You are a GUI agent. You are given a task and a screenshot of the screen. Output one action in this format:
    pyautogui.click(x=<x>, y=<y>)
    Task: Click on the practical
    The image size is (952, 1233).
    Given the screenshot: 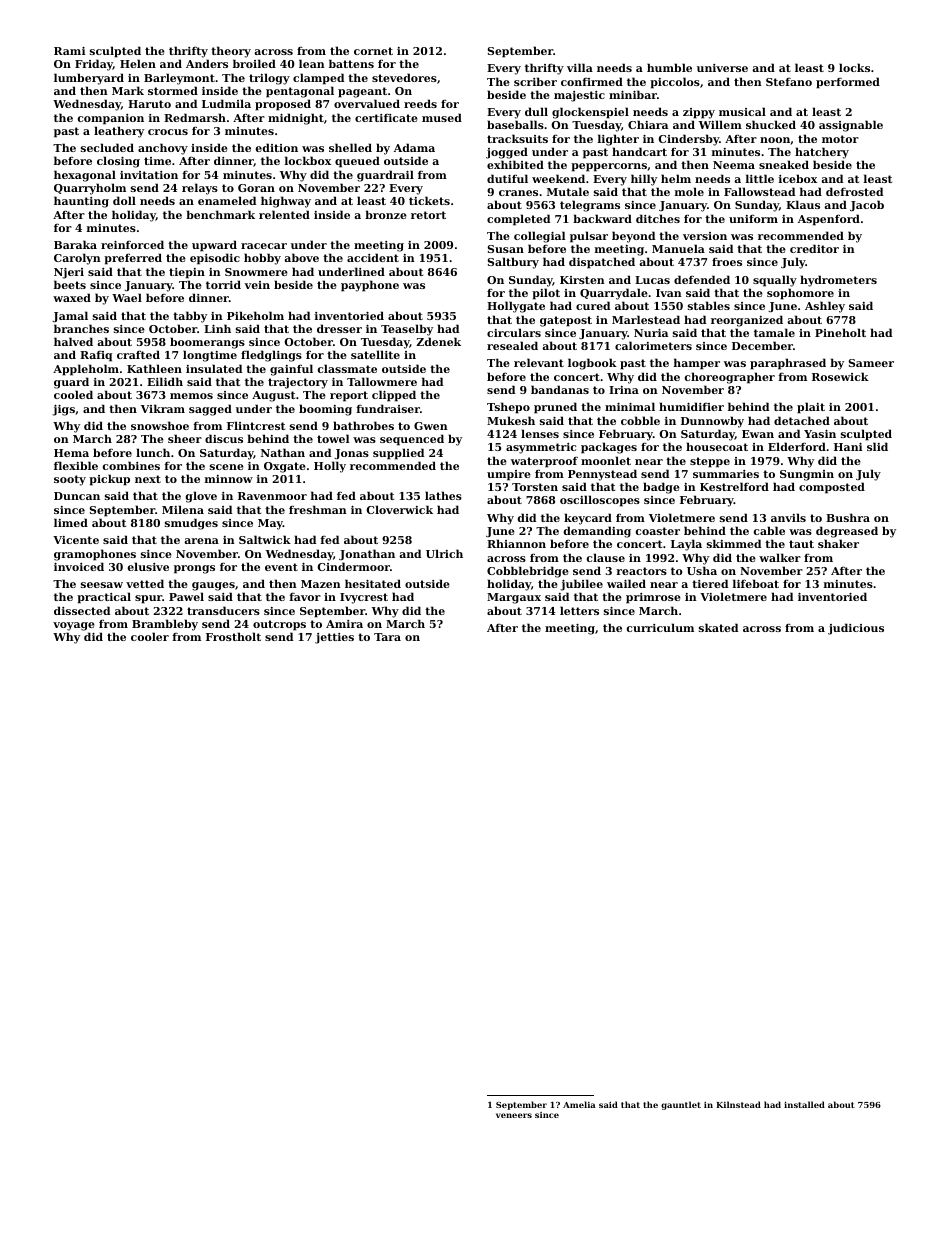 What is the action you would take?
    pyautogui.click(x=104, y=598)
